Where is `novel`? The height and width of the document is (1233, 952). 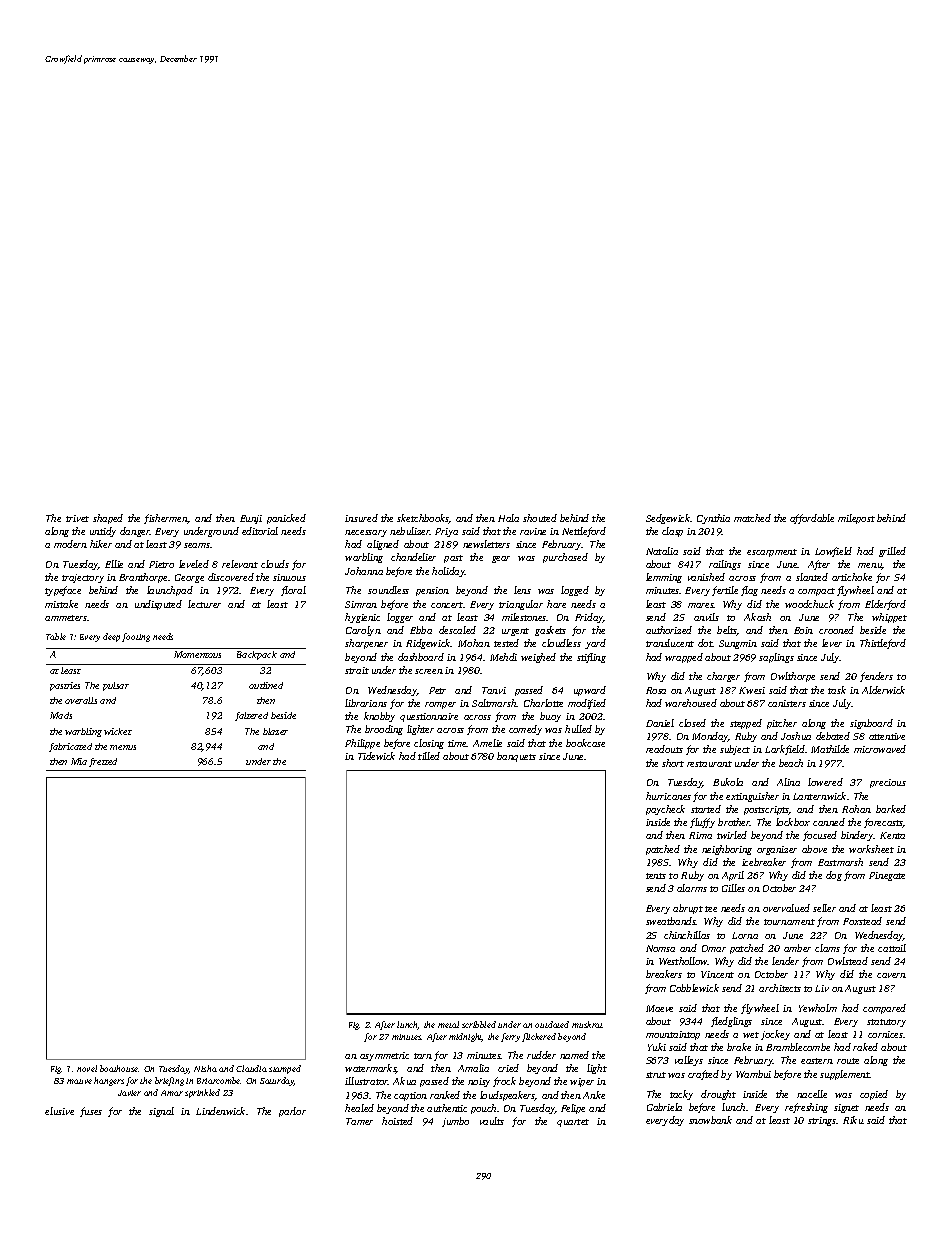
novel is located at coordinates (87, 1068).
